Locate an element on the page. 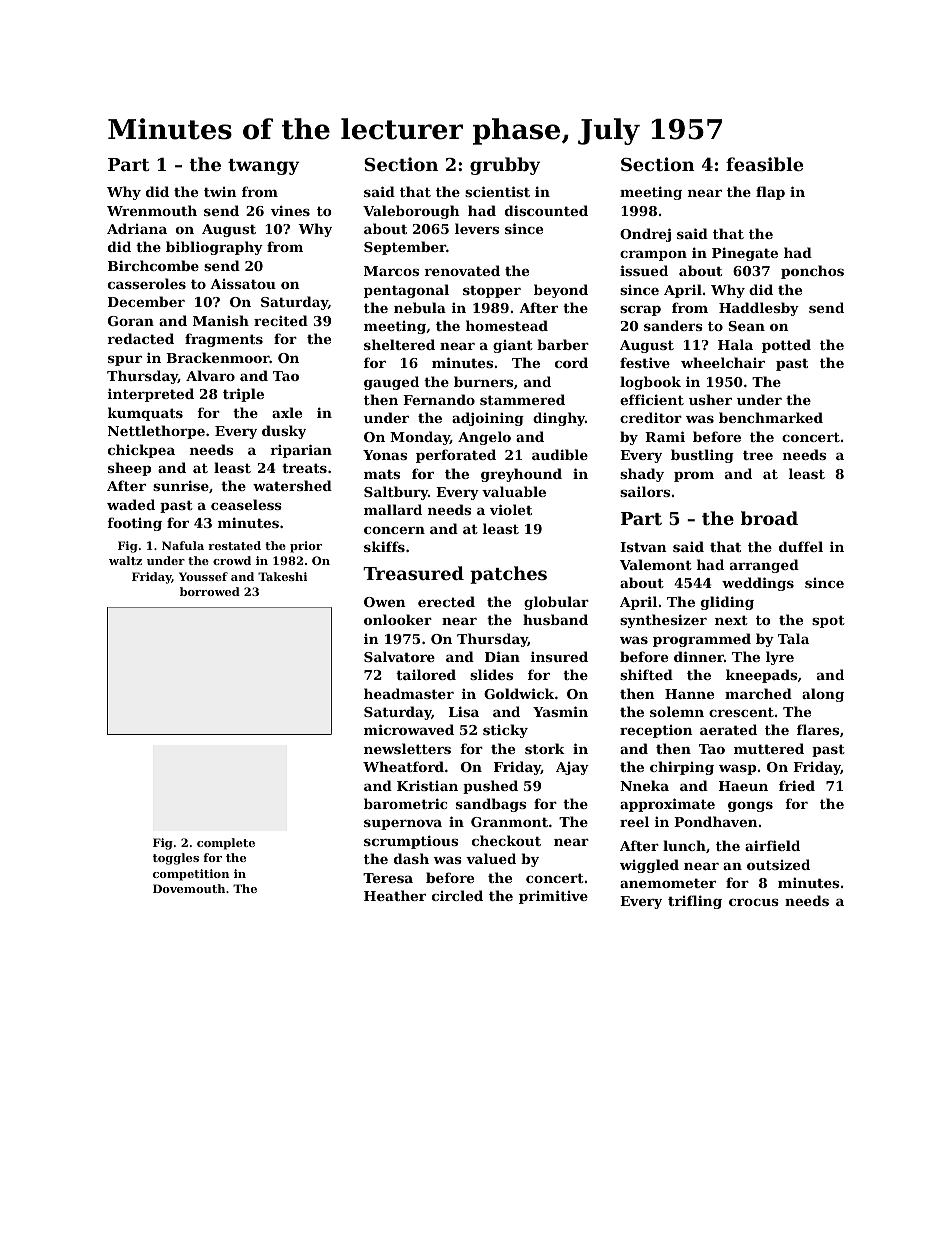 The width and height of the document is (952, 1233). Pinegate is located at coordinates (745, 254).
